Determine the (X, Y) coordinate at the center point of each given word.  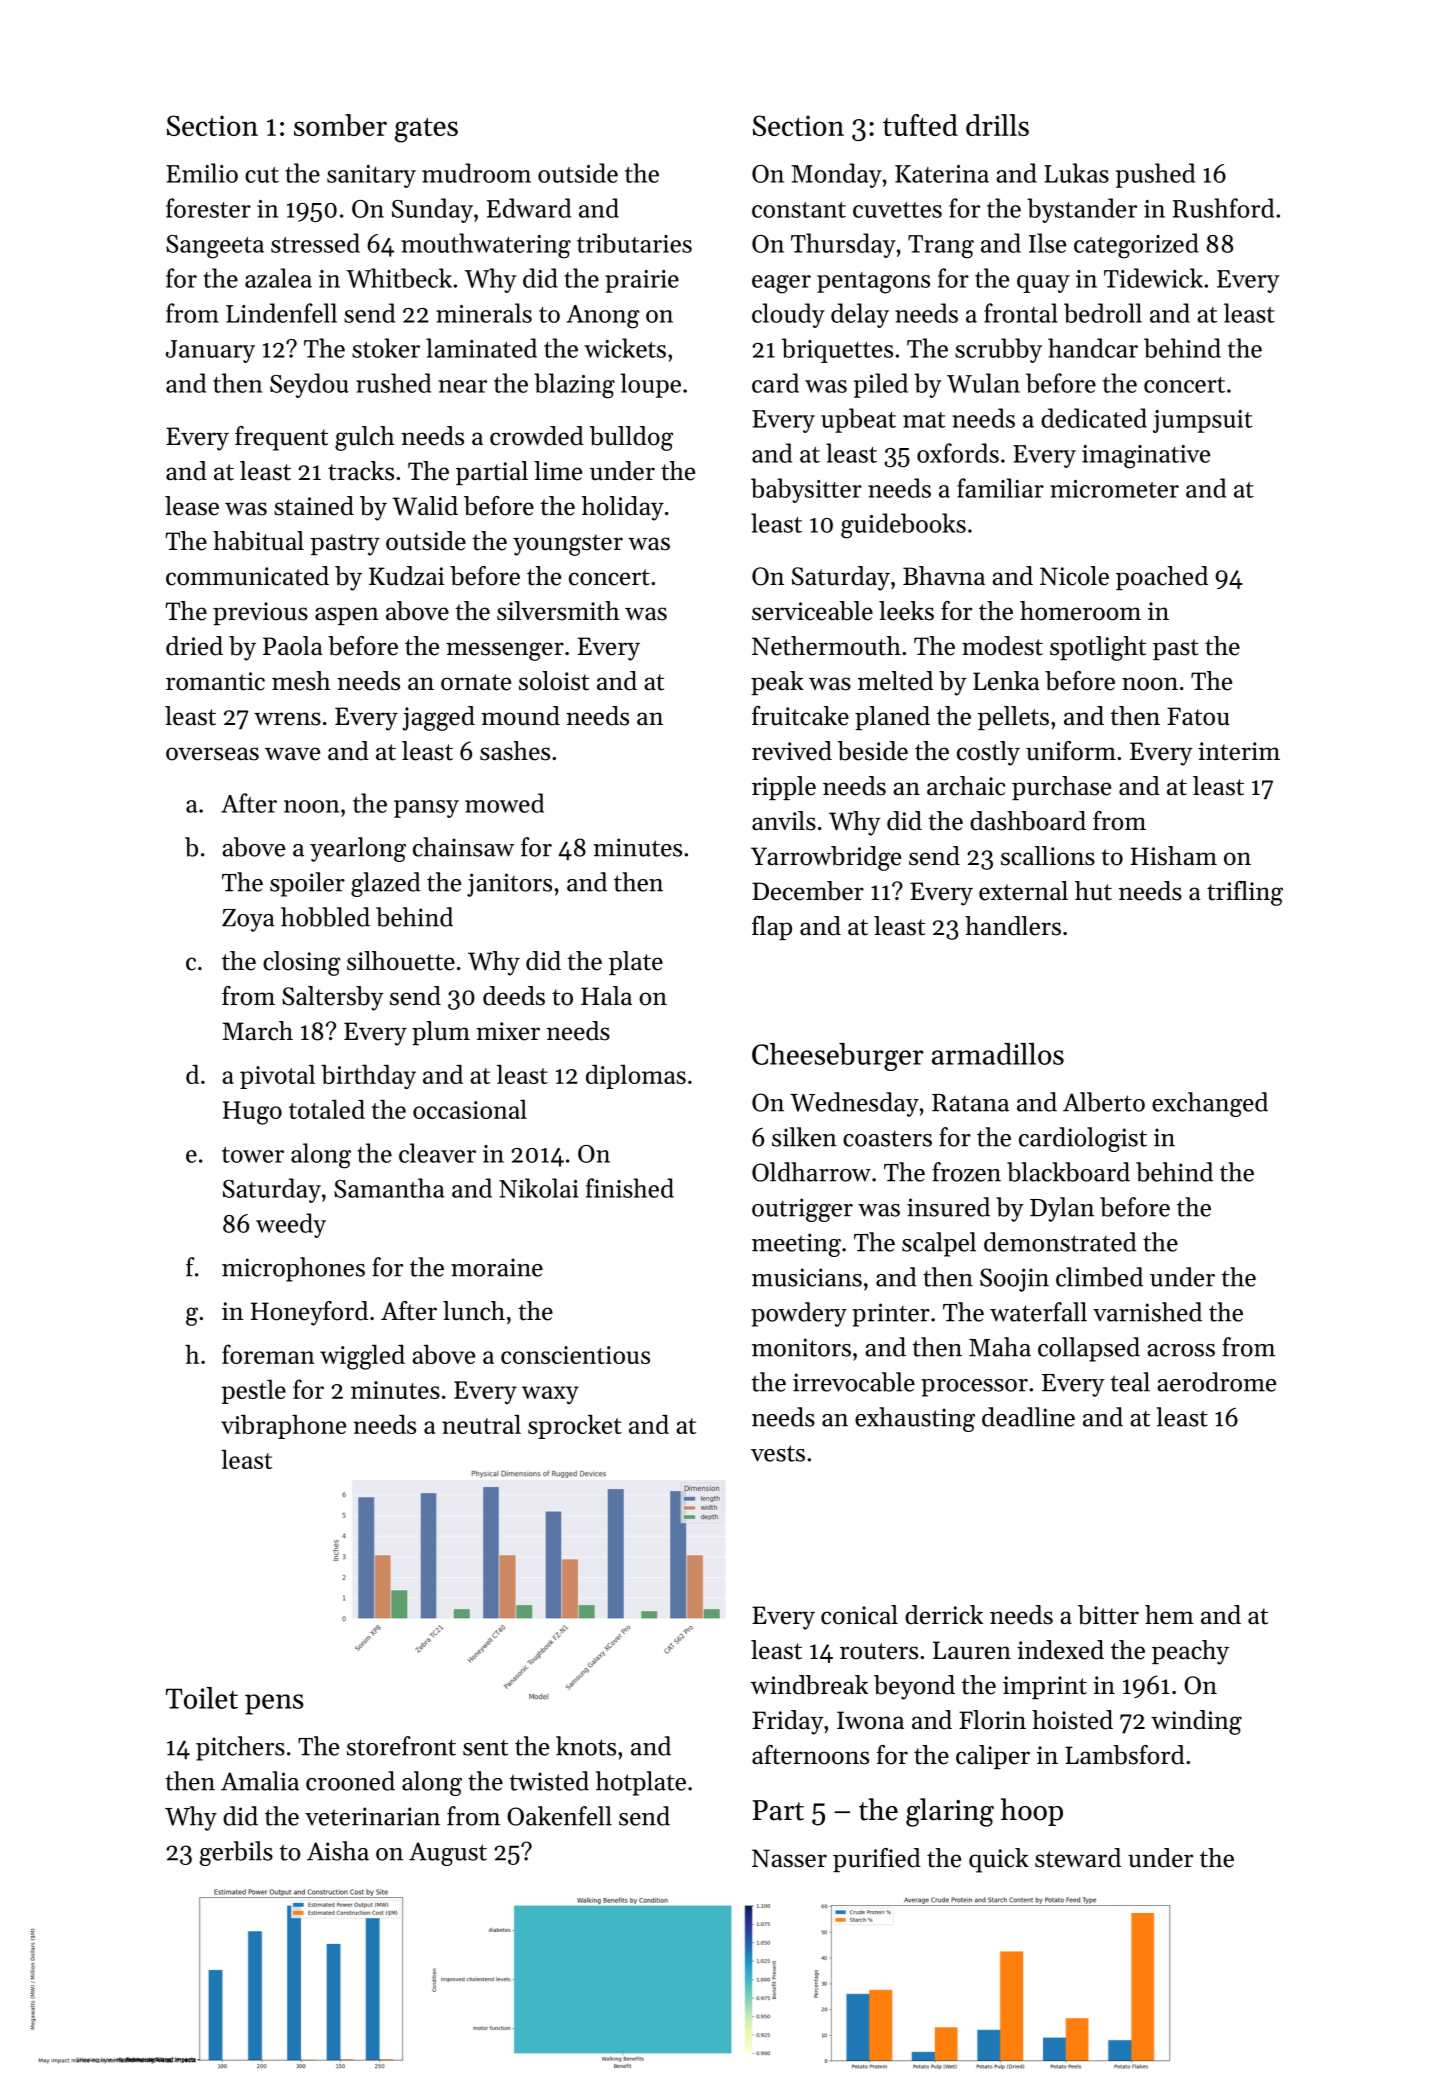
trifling (1245, 893)
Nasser (789, 1858)
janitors (509, 885)
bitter (1108, 1615)
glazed (386, 884)
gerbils (236, 1853)
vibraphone (283, 1427)
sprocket (575, 1426)
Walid (425, 506)
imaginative (1146, 457)
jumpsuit (1202, 421)
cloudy (788, 315)
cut (262, 175)
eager (781, 284)
